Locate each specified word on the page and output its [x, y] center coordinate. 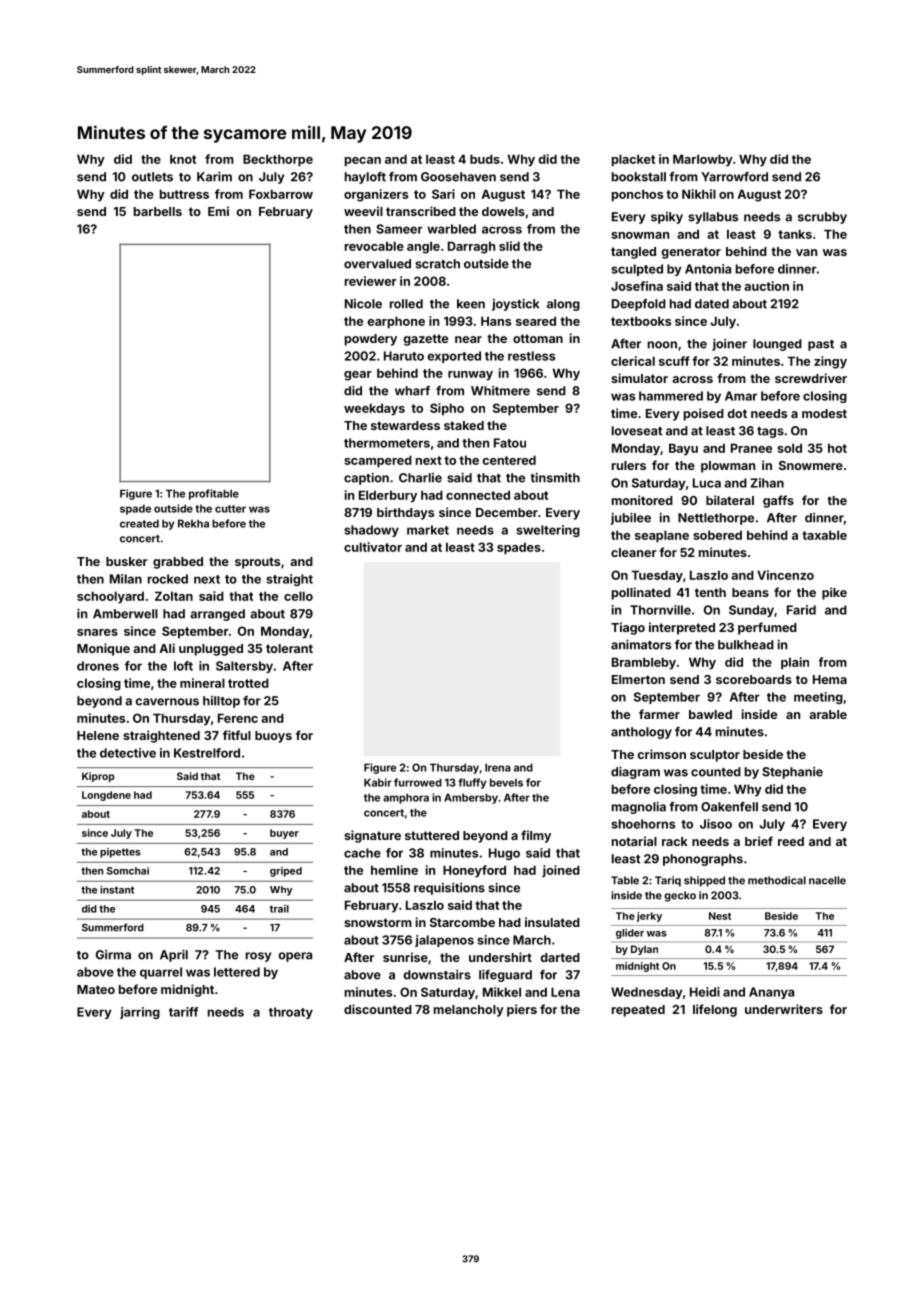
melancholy [469, 1011]
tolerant [289, 648]
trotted [248, 683]
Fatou [510, 443]
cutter [230, 509]
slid [509, 246]
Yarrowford [734, 177]
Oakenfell [729, 807]
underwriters [784, 1009]
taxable [824, 535]
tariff [183, 1012]
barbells [158, 211]
